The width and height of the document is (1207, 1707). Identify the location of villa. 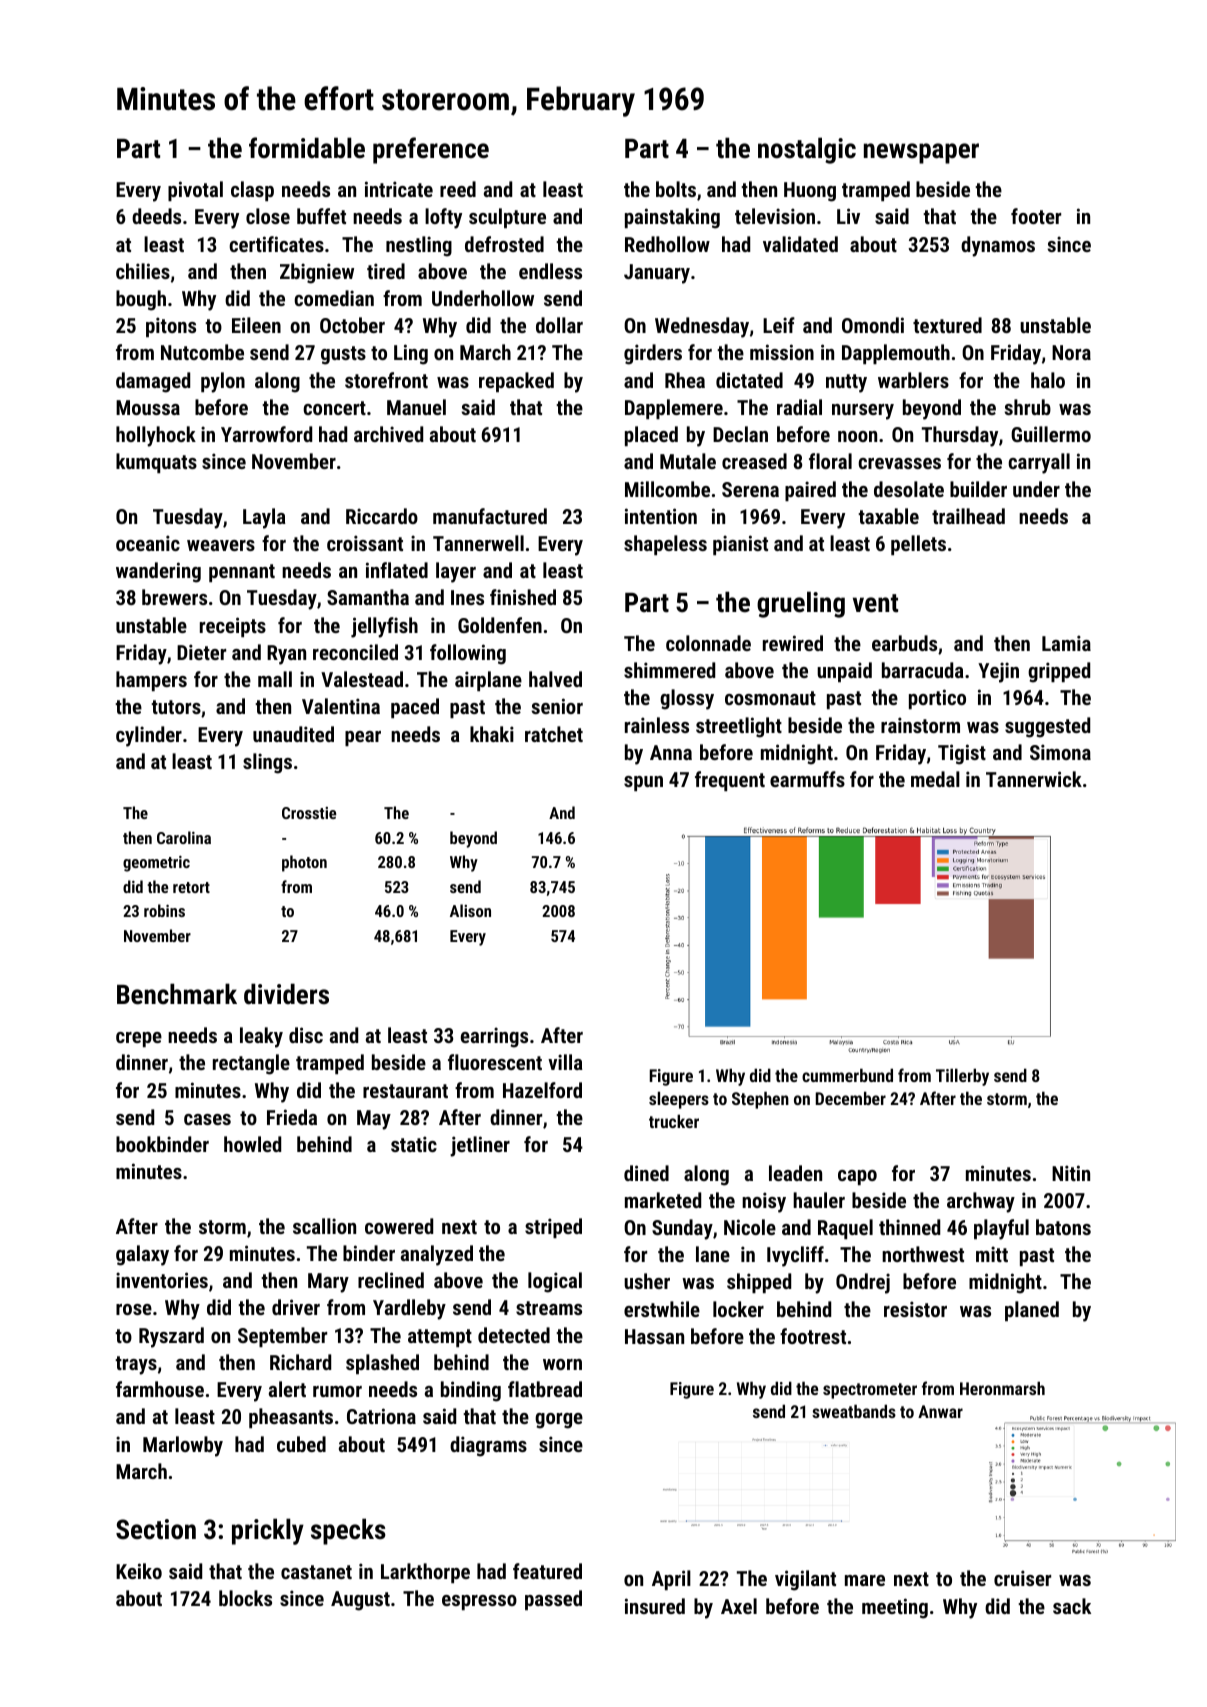
(565, 1062).
